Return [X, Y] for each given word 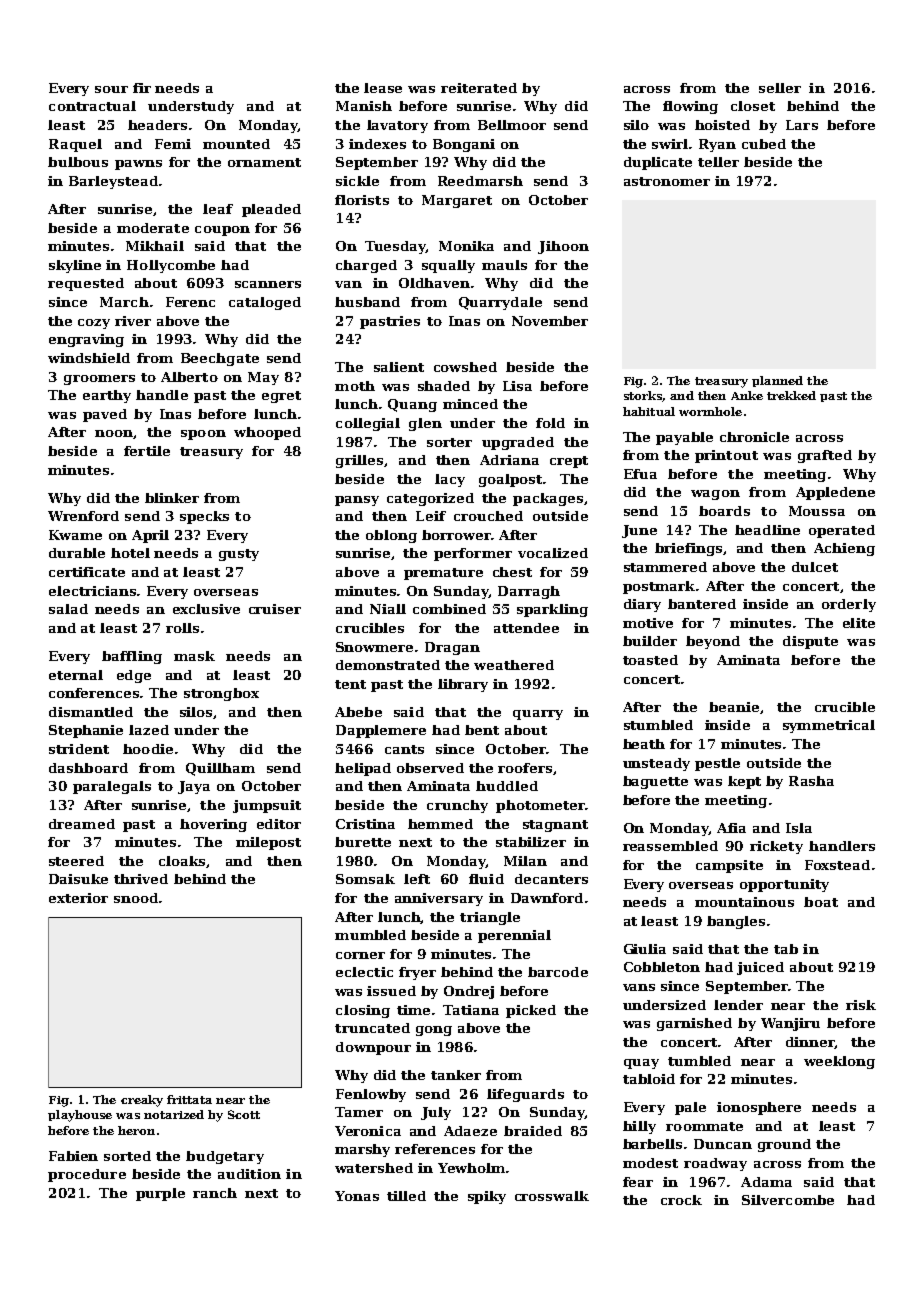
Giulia [645, 949]
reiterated [479, 88]
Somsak [365, 879]
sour [111, 89]
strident [79, 749]
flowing [690, 107]
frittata [189, 1099]
